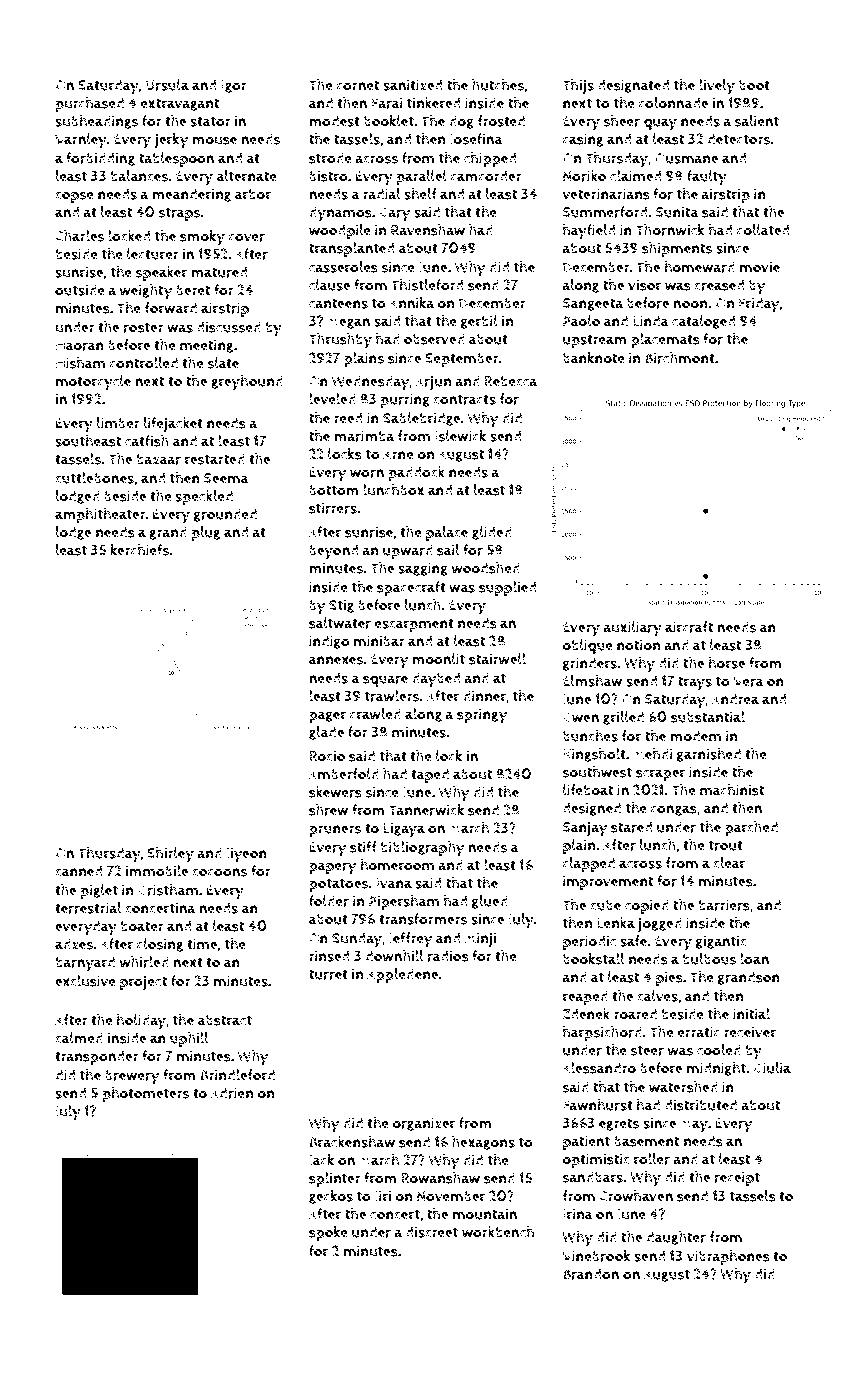  What do you see at coordinates (739, 139) in the screenshot?
I see `detectors` at bounding box center [739, 139].
